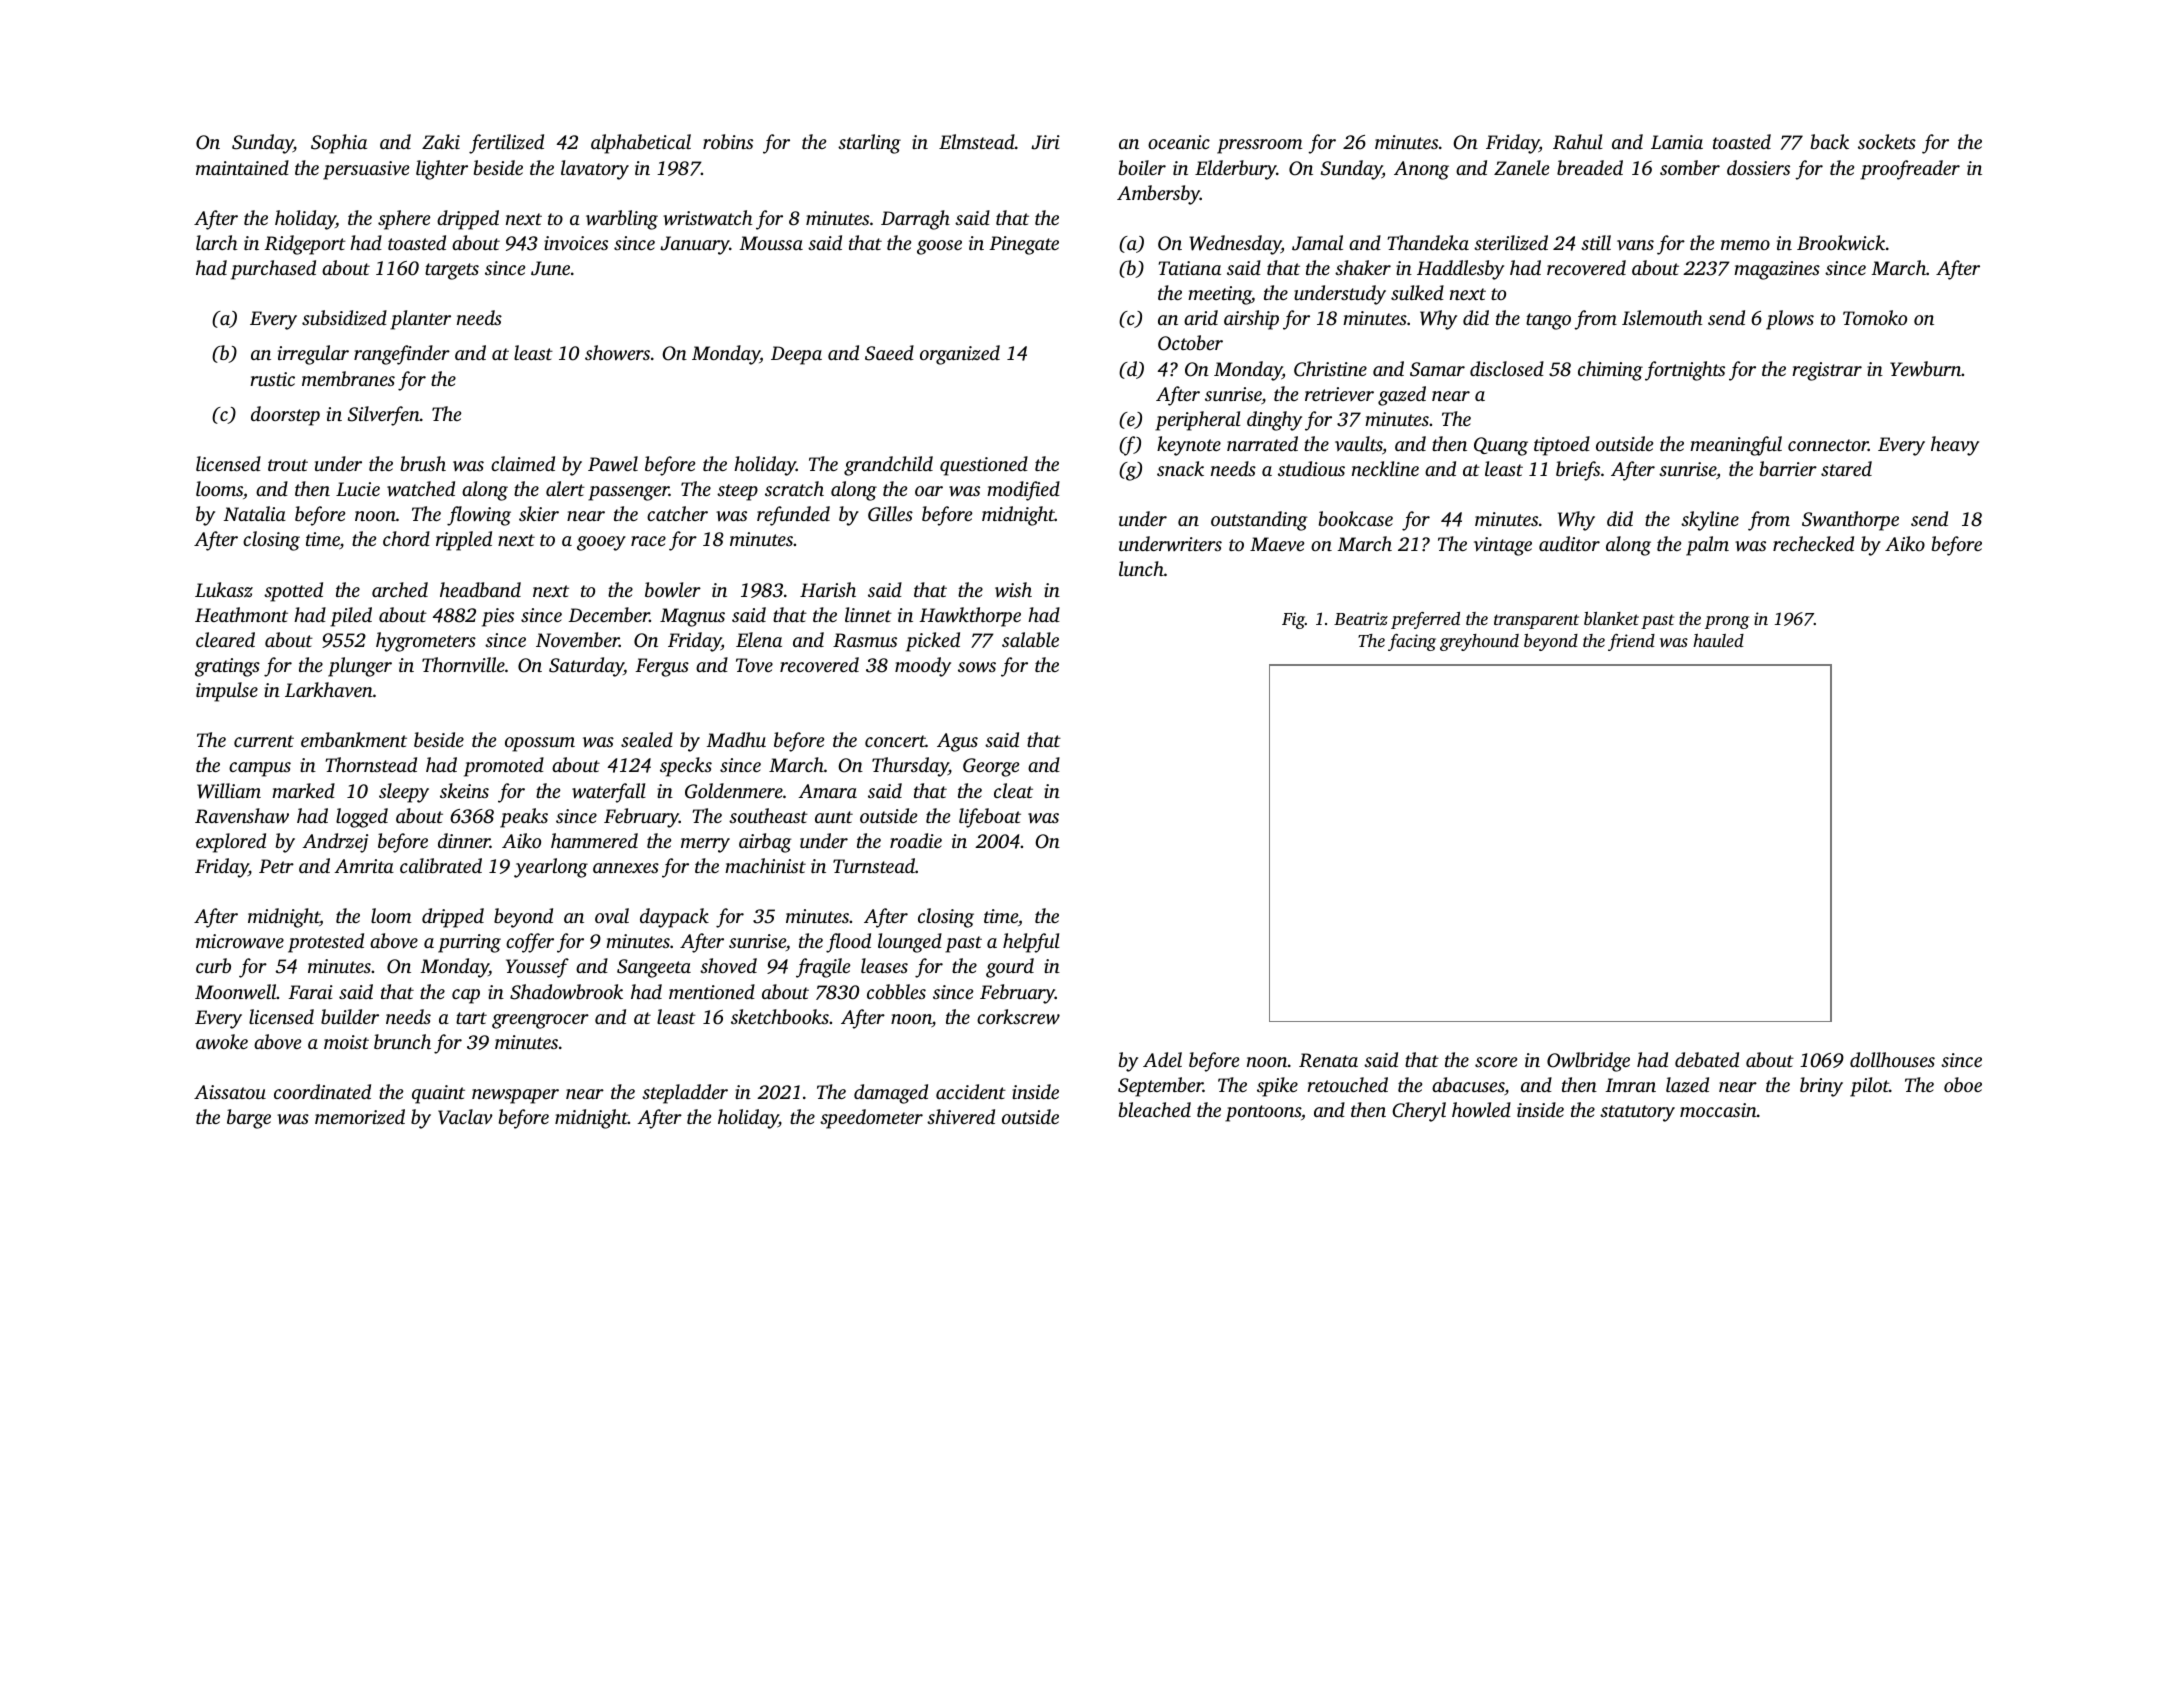  Describe the element at coordinates (895, 741) in the image. I see `concert` at that location.
